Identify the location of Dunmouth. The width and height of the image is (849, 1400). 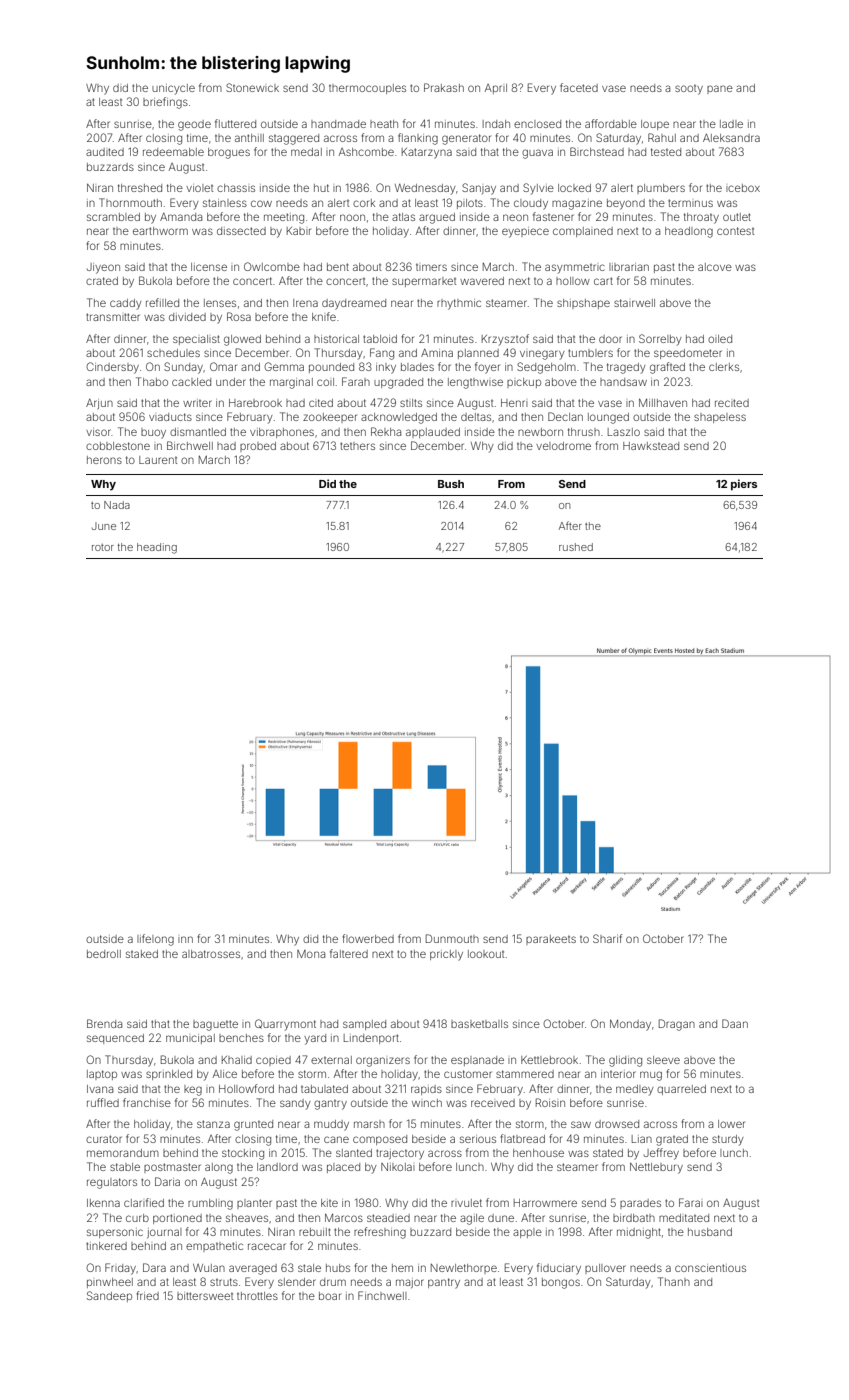
(452, 938).
